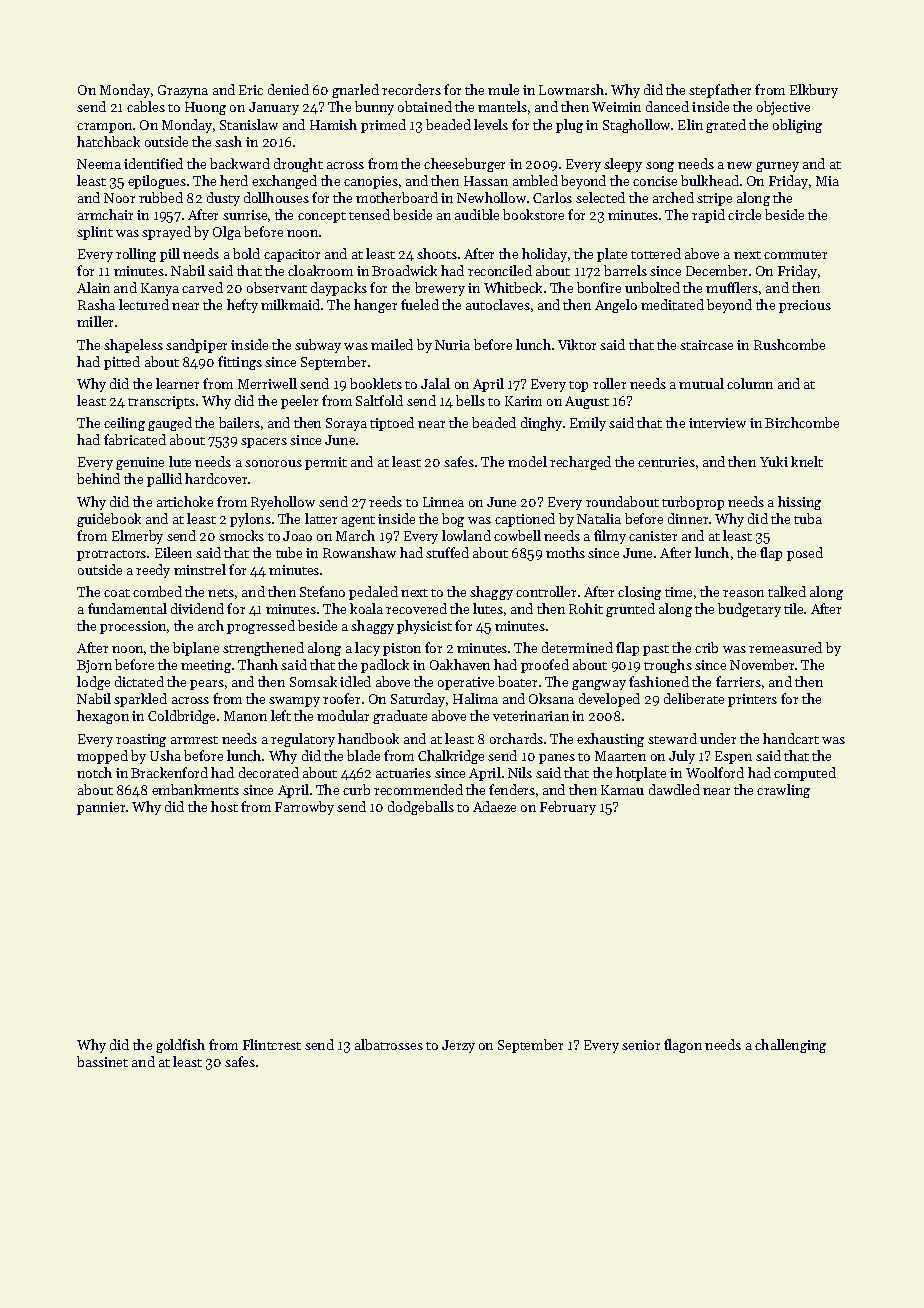 This screenshot has height=1308, width=924. Describe the element at coordinates (94, 666) in the screenshot. I see `Bjorn` at that location.
